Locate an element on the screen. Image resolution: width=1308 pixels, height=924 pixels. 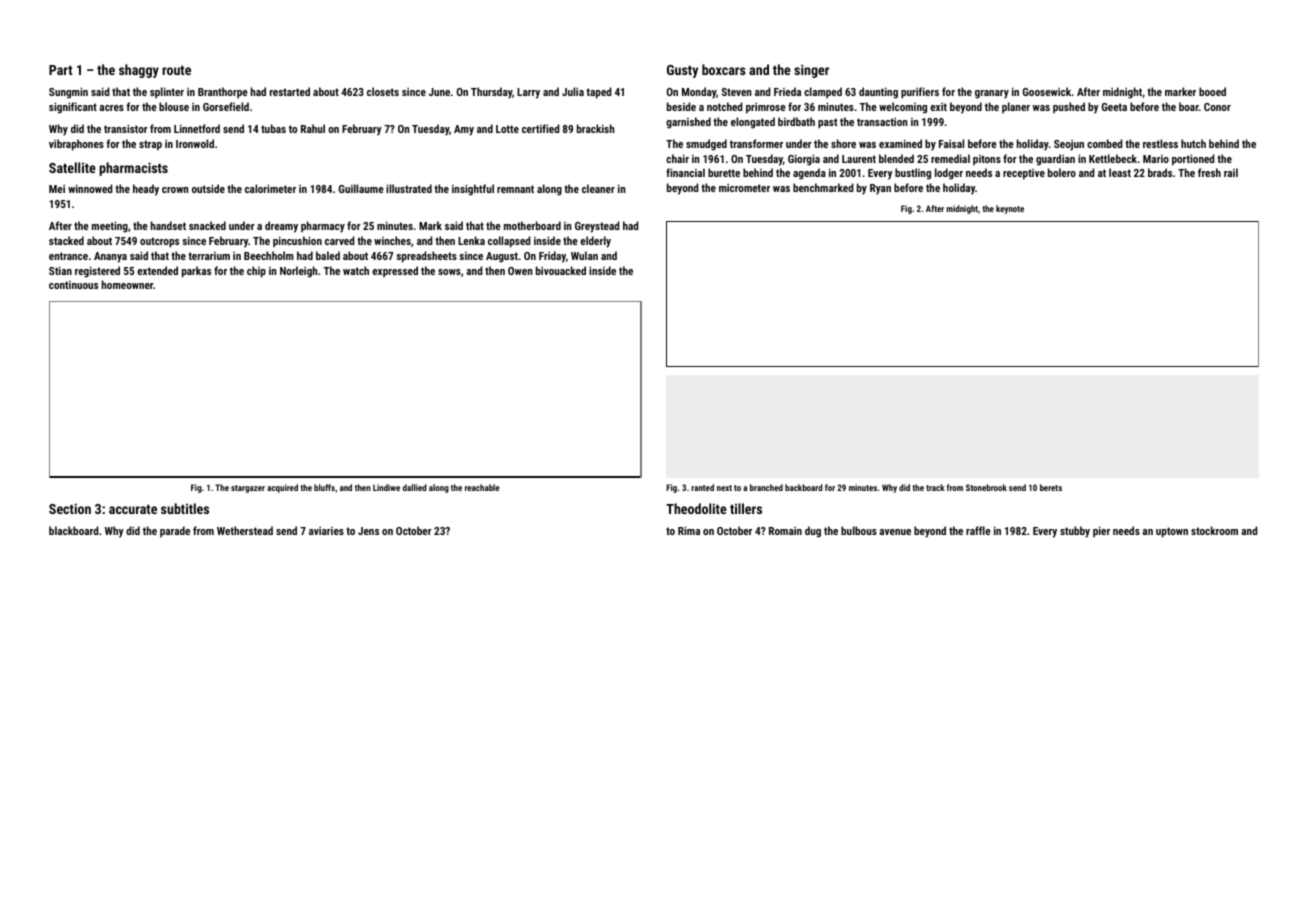
chip is located at coordinates (256, 272).
